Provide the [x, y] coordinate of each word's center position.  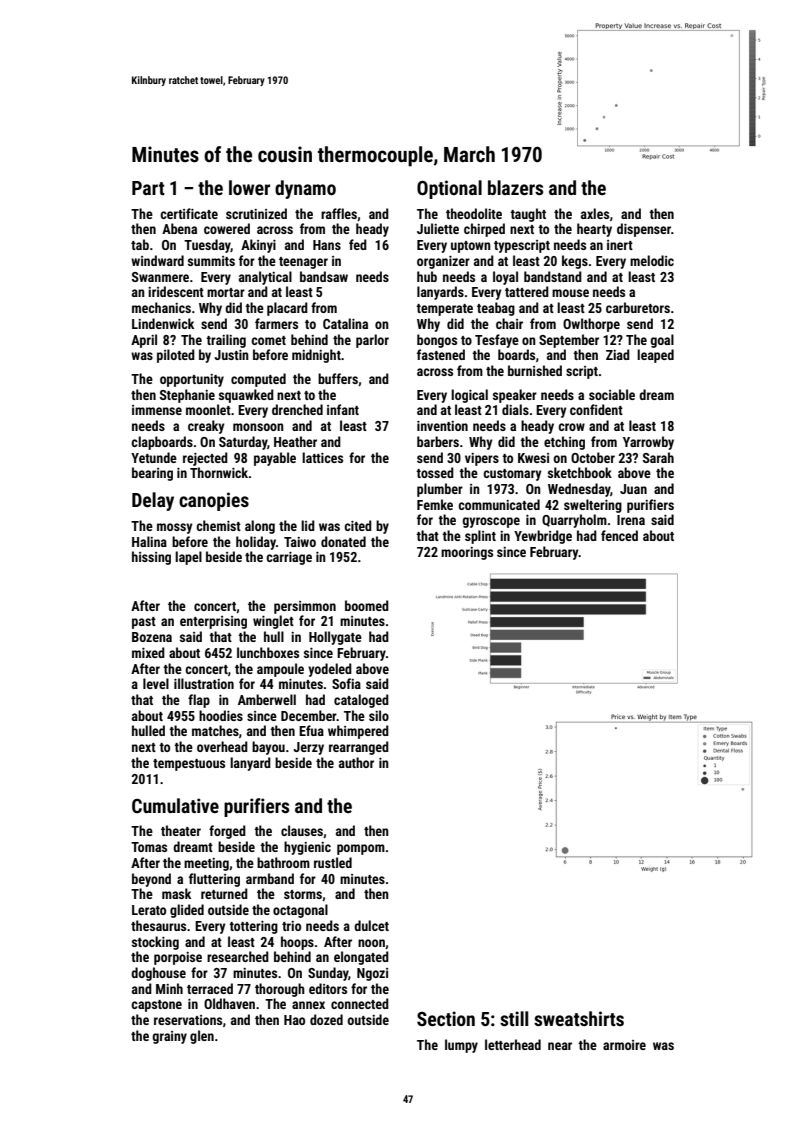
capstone [156, 1006]
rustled [333, 862]
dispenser [644, 230]
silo [379, 715]
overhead [222, 746]
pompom [361, 849]
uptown [471, 247]
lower [249, 187]
